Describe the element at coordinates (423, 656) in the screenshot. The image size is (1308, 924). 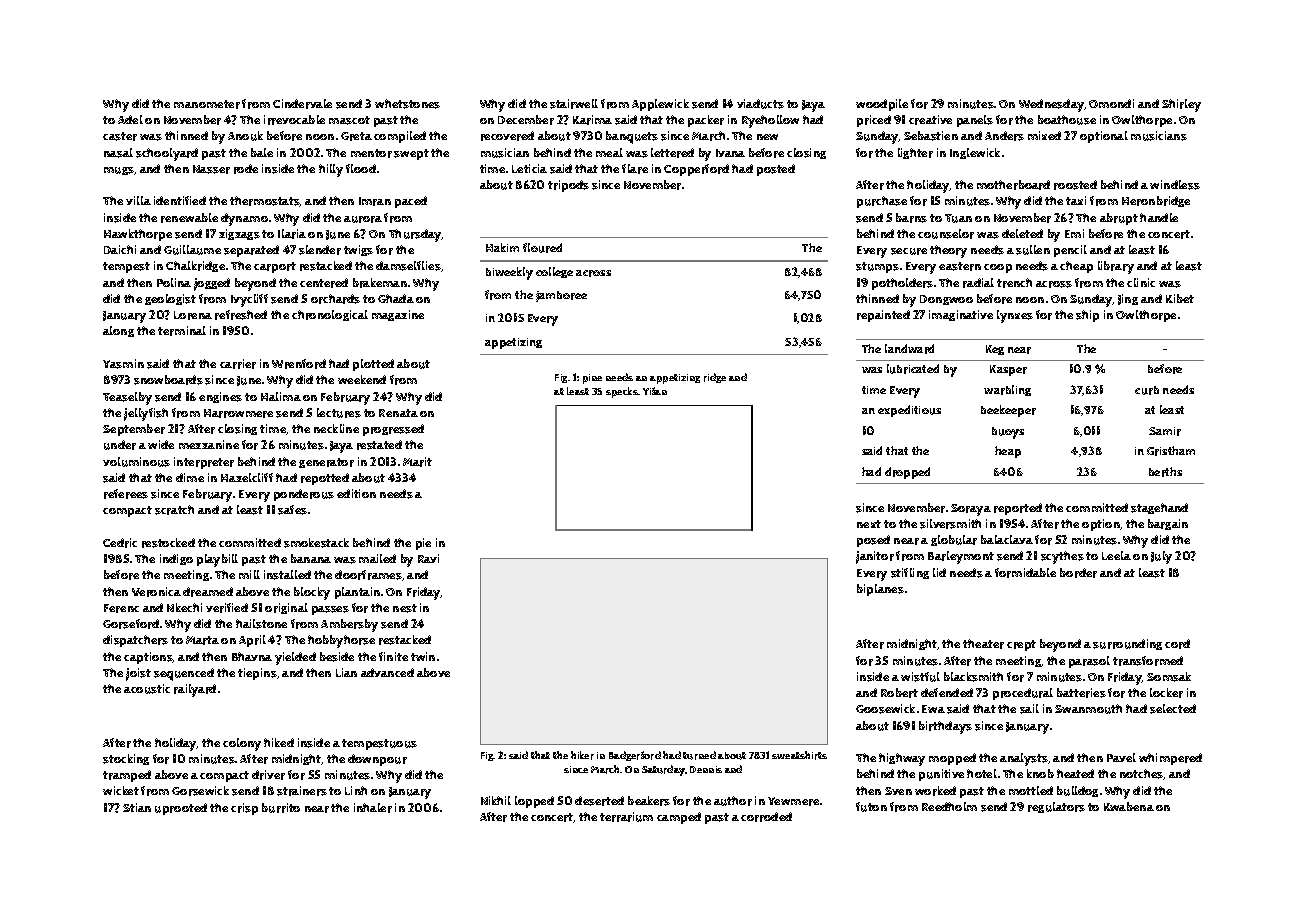
I see `twin` at that location.
